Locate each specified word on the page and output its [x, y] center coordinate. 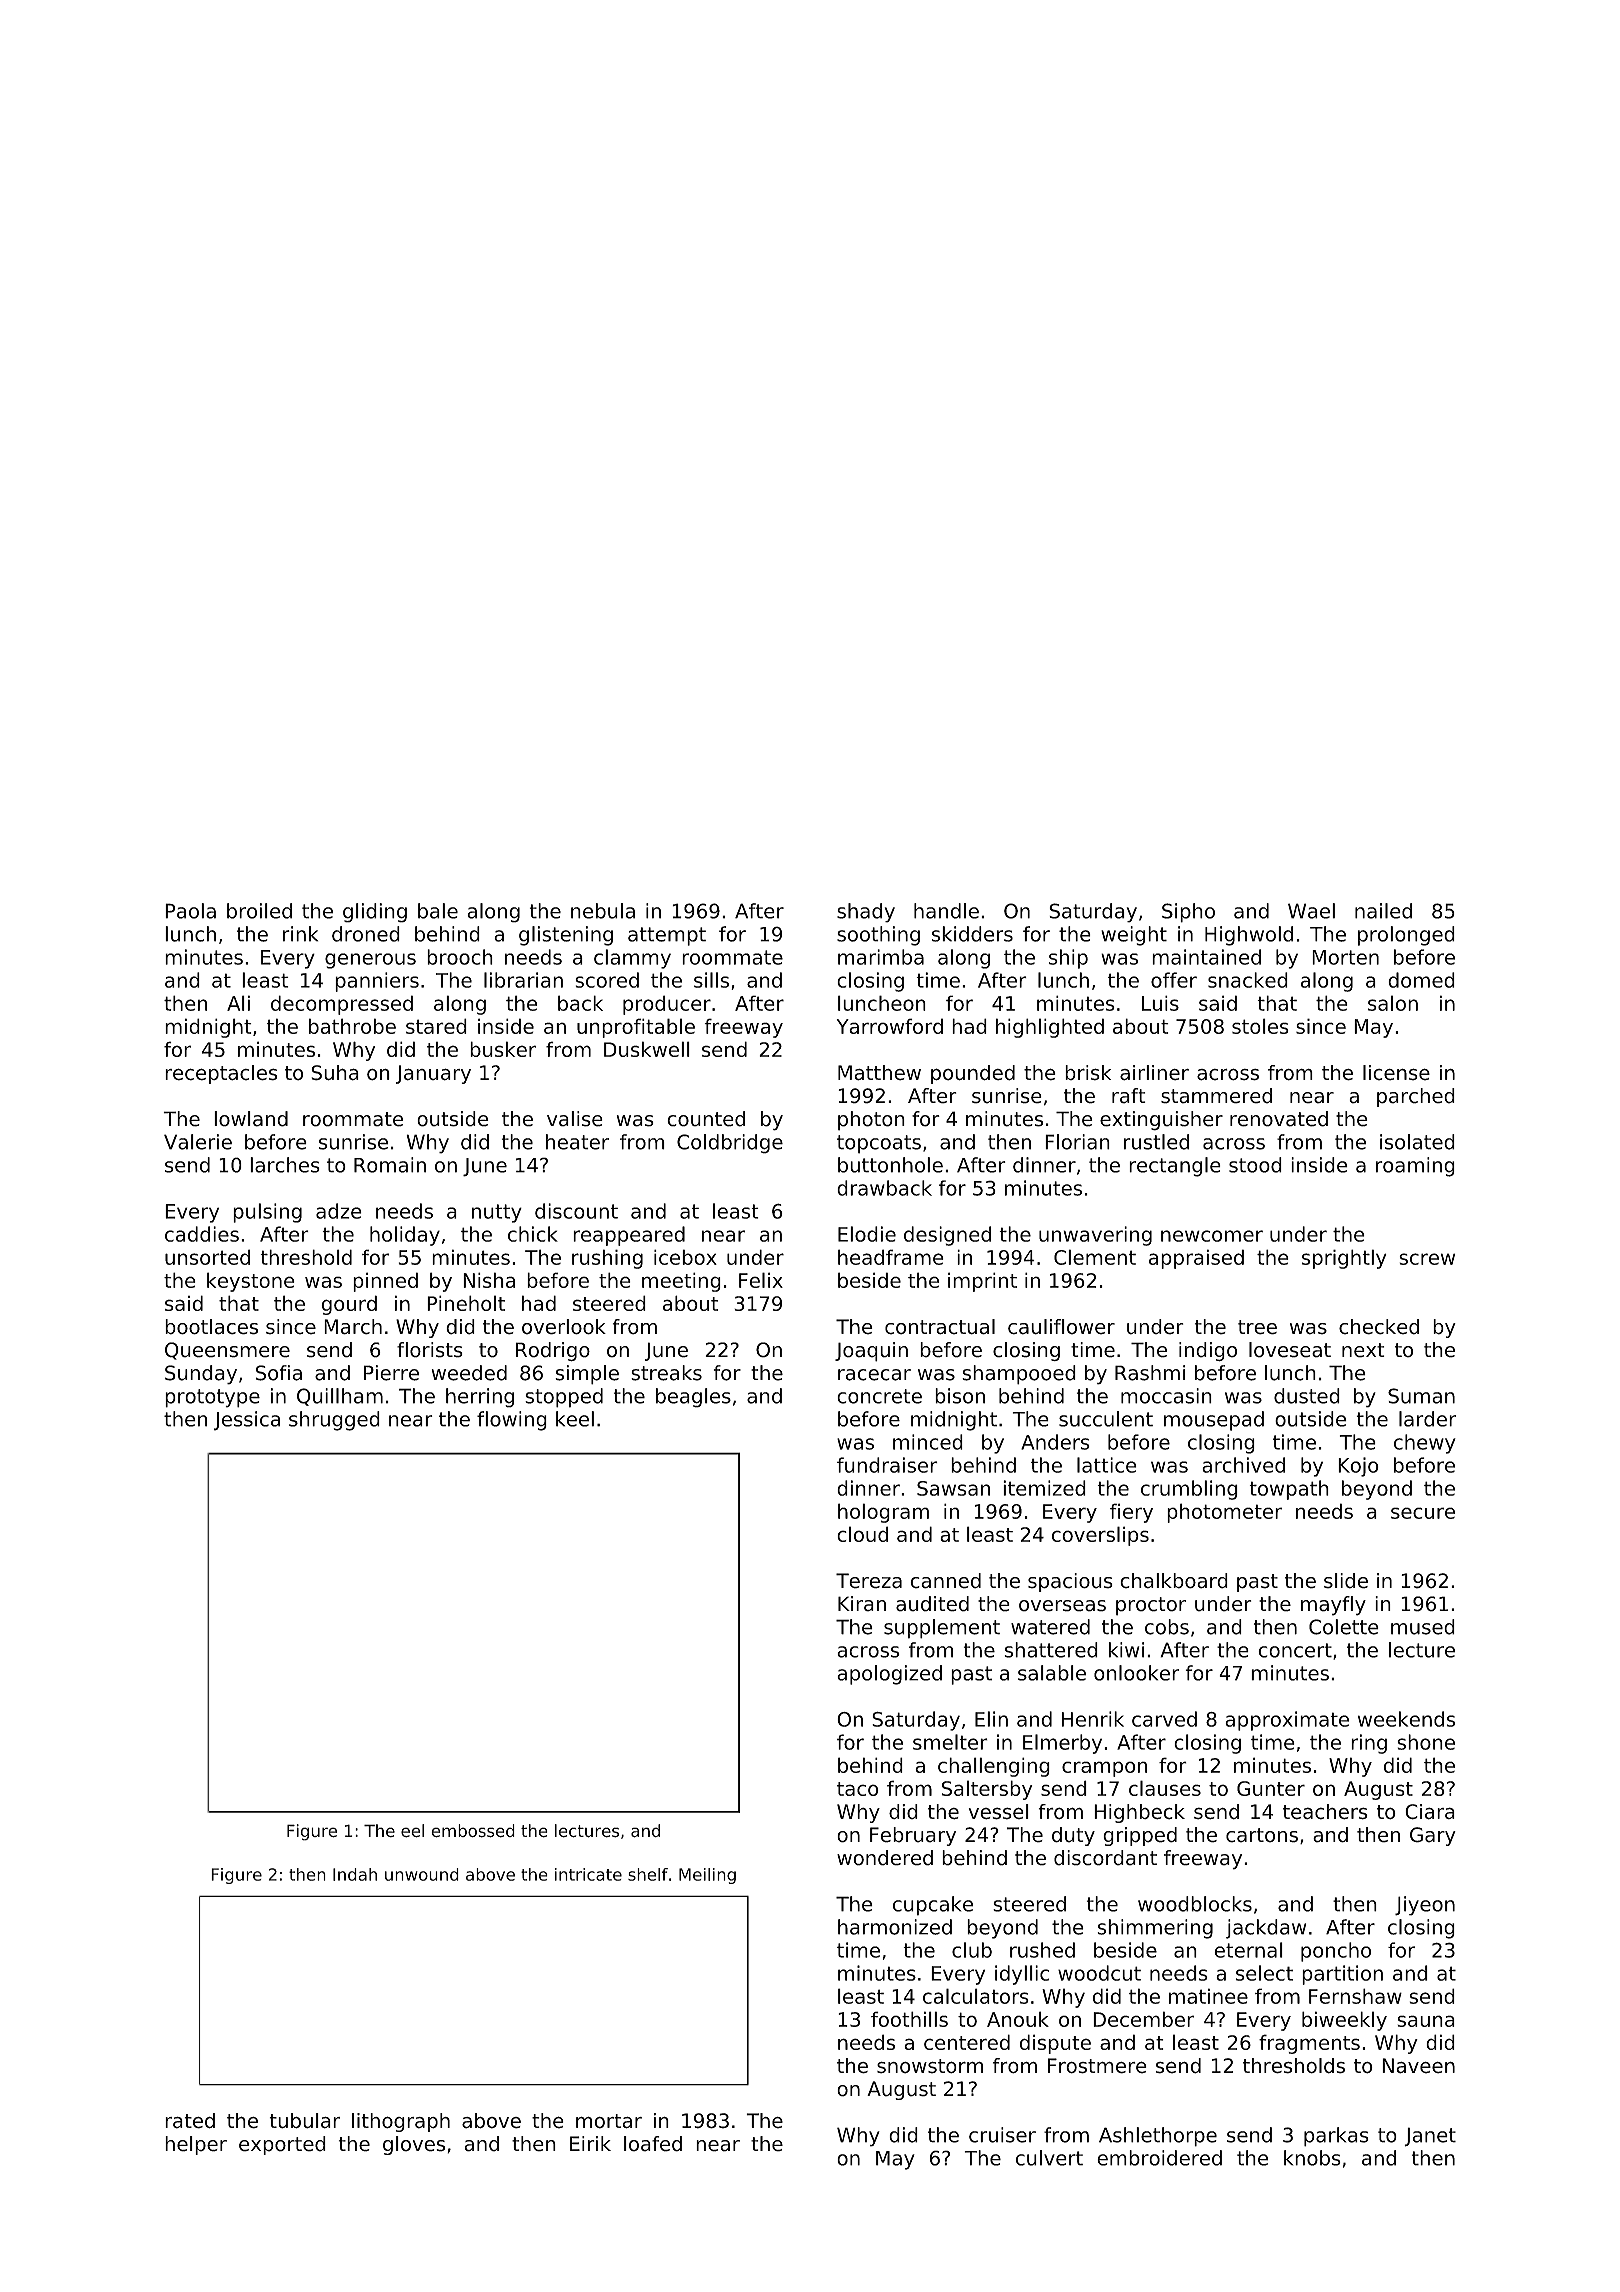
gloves [414, 2145]
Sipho [1188, 913]
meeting [681, 1282]
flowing [512, 1421]
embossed [473, 1831]
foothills [909, 2019]
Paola [190, 911]
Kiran [862, 1604]
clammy [632, 959]
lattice [1107, 1465]
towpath [1289, 1490]
